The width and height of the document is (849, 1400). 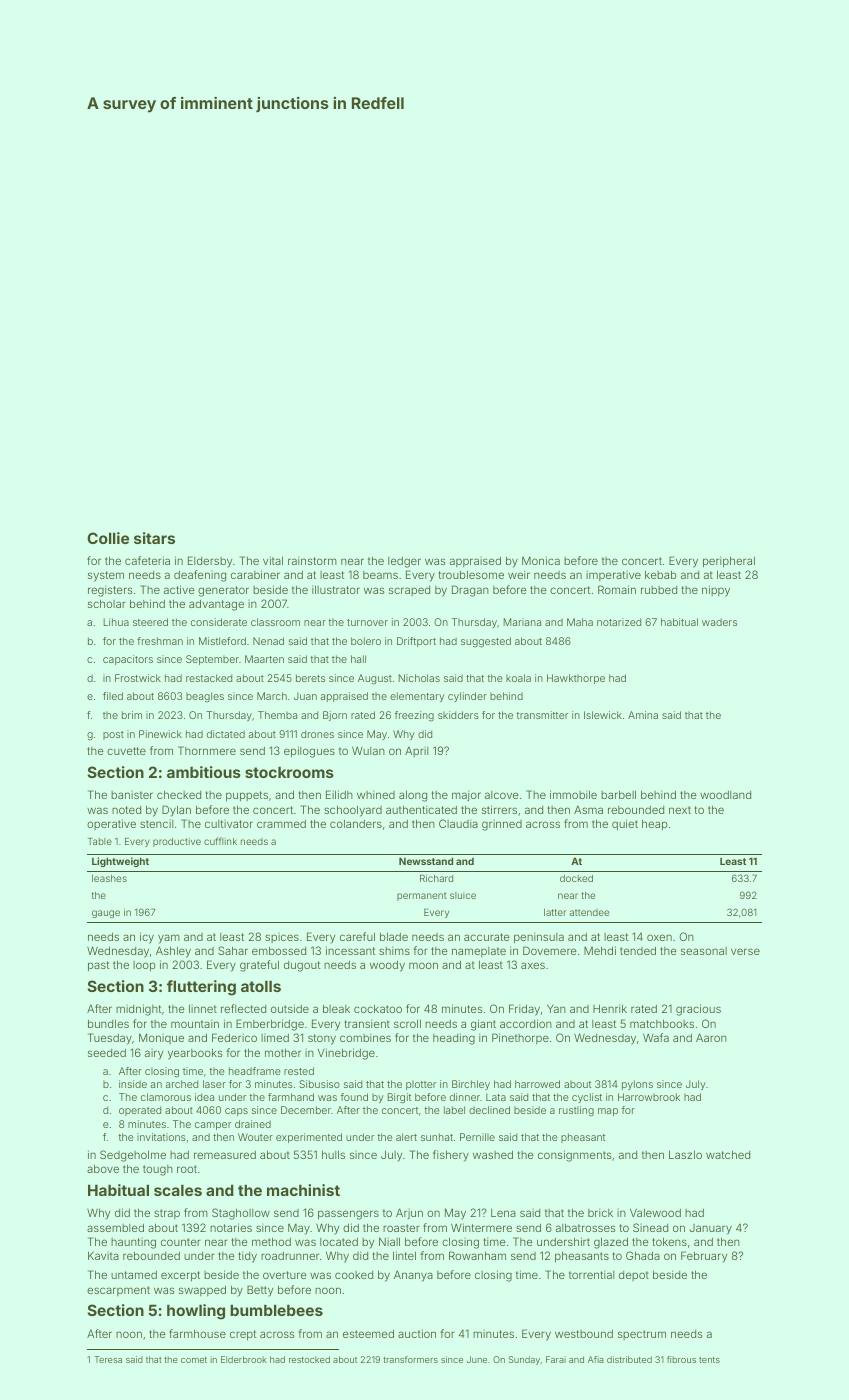 I want to click on map, so click(x=608, y=1112).
